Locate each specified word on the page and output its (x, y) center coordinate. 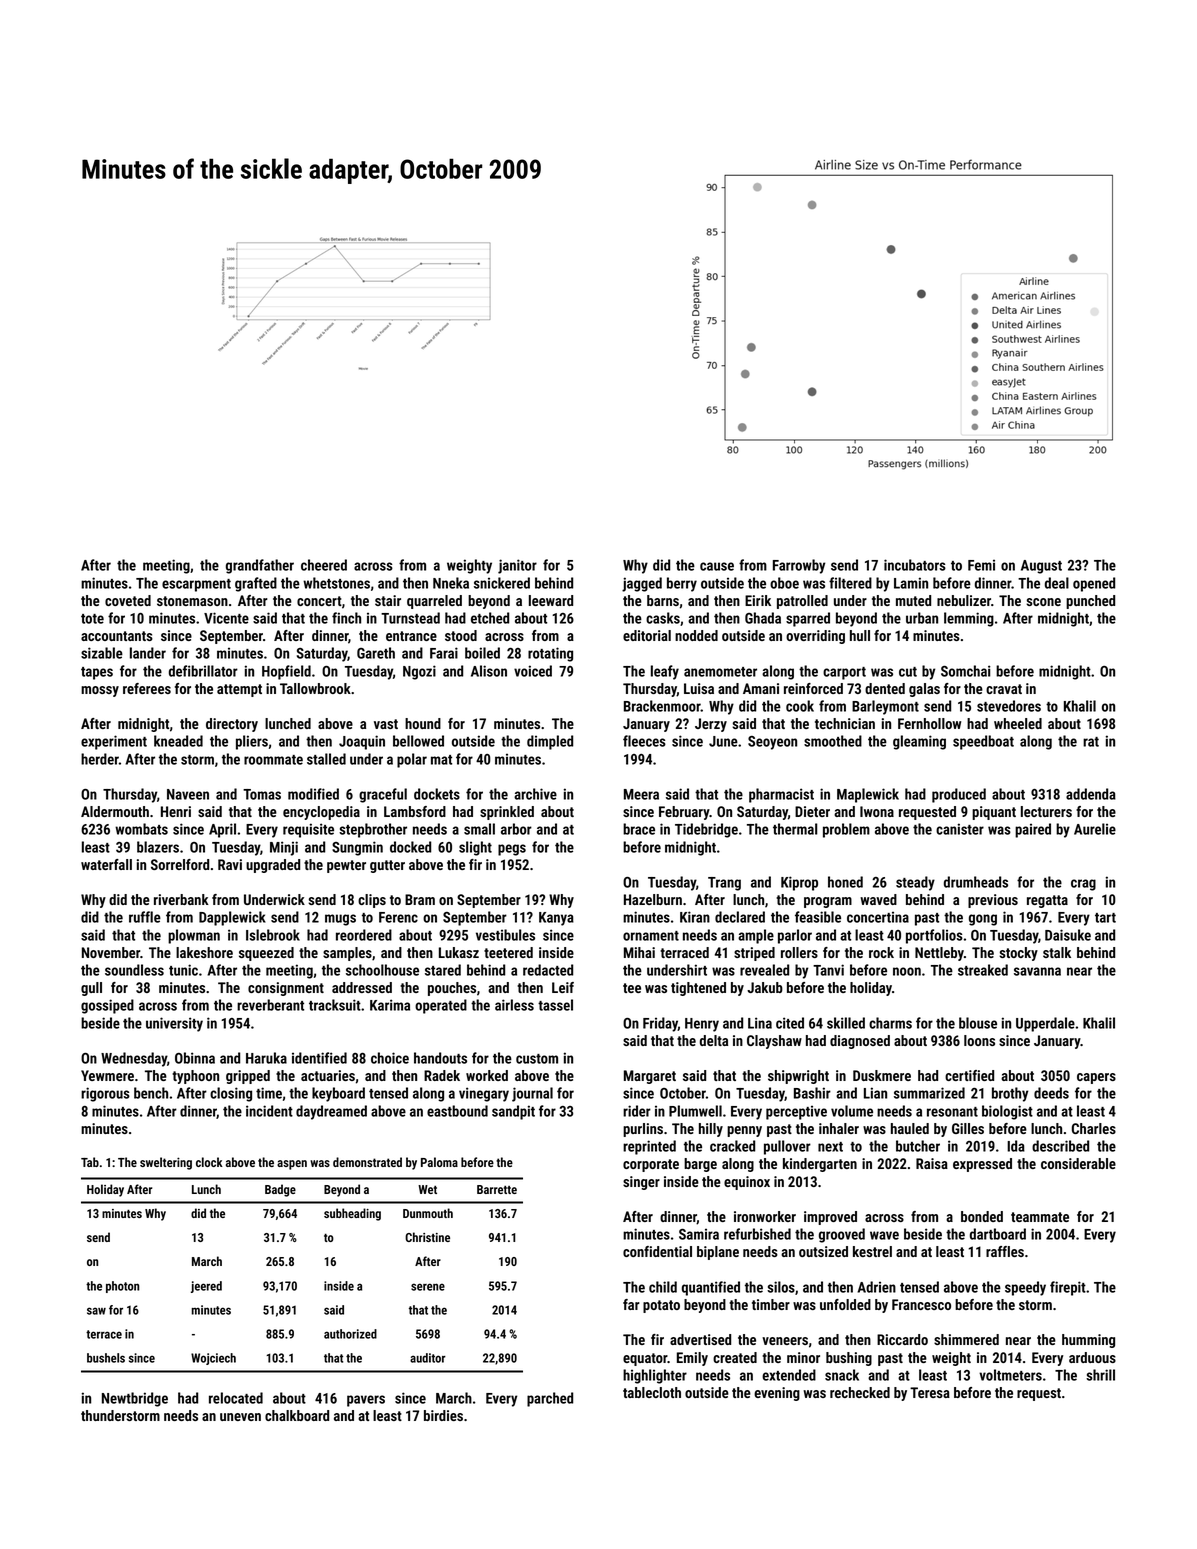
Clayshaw (774, 1042)
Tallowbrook (315, 688)
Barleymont (885, 707)
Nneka (451, 583)
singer (641, 1183)
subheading (352, 1214)
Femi (981, 565)
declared (740, 917)
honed (845, 882)
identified (319, 1058)
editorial (647, 635)
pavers (366, 1401)
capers (1096, 1078)
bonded (982, 1216)
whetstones (336, 583)
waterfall (106, 864)
